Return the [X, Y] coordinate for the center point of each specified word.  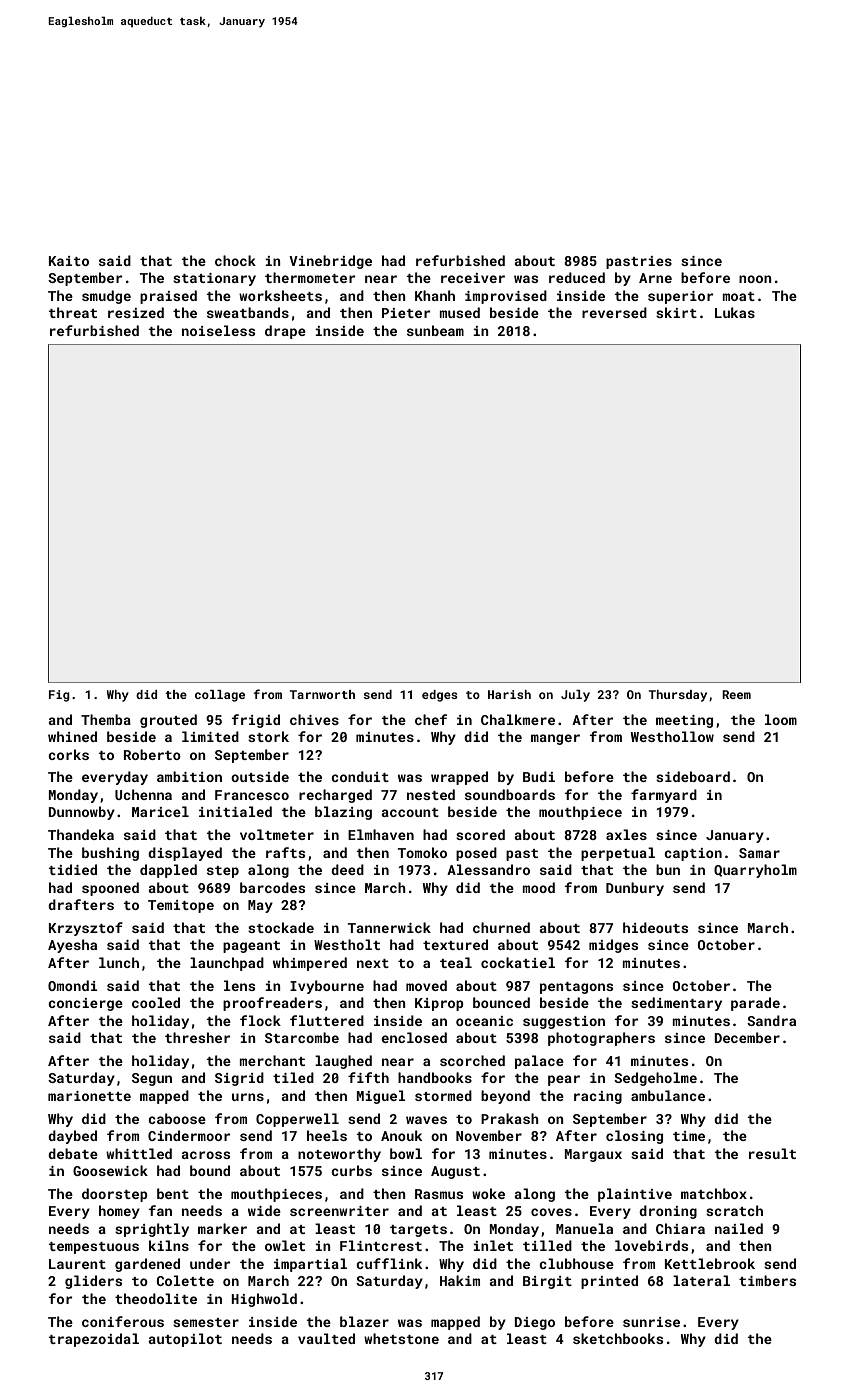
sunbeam [435, 330]
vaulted [326, 1338]
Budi [539, 776]
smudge [106, 297]
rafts [285, 852]
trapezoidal [94, 1340]
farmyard [664, 796]
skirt [676, 312]
